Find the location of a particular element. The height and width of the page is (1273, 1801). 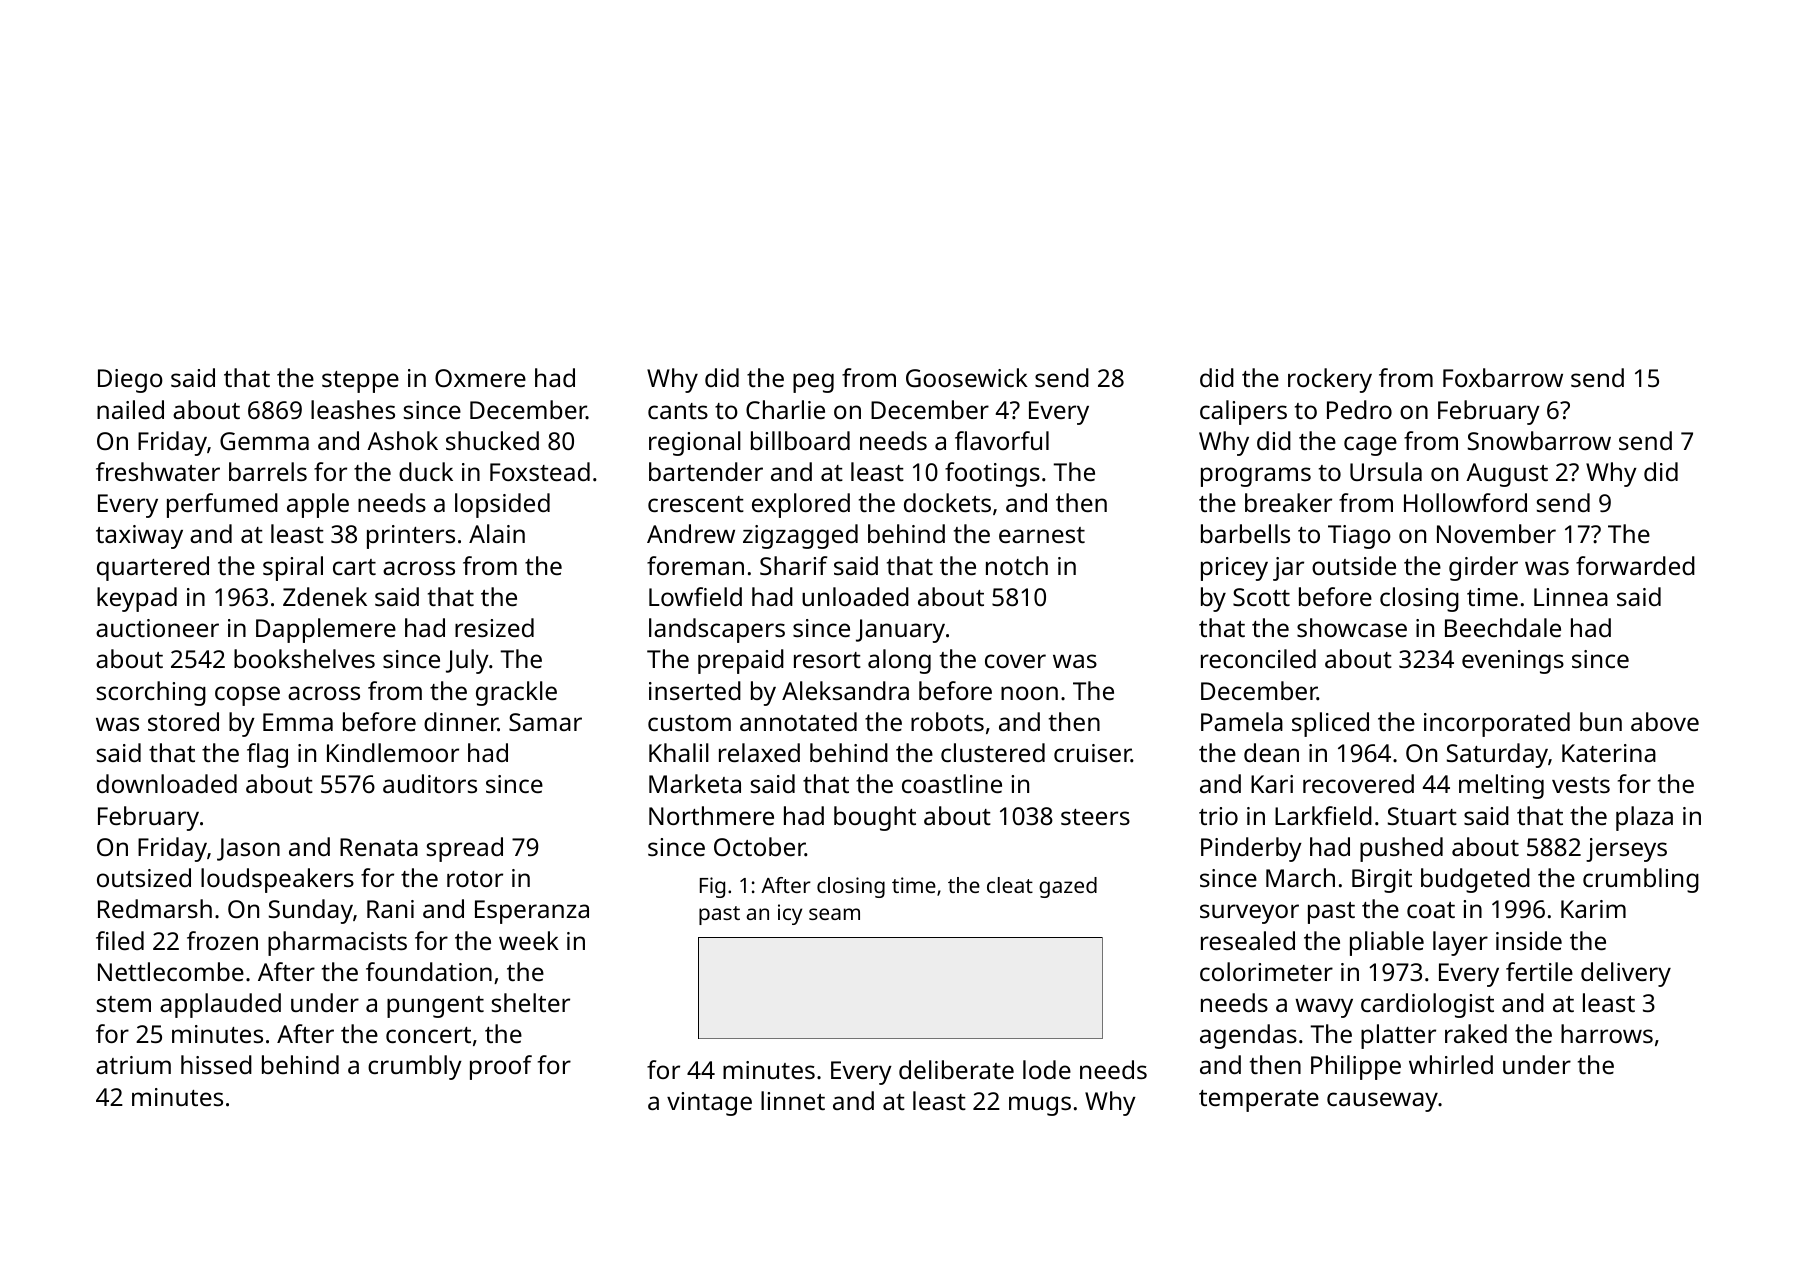

Foxbarrow is located at coordinates (1503, 377).
